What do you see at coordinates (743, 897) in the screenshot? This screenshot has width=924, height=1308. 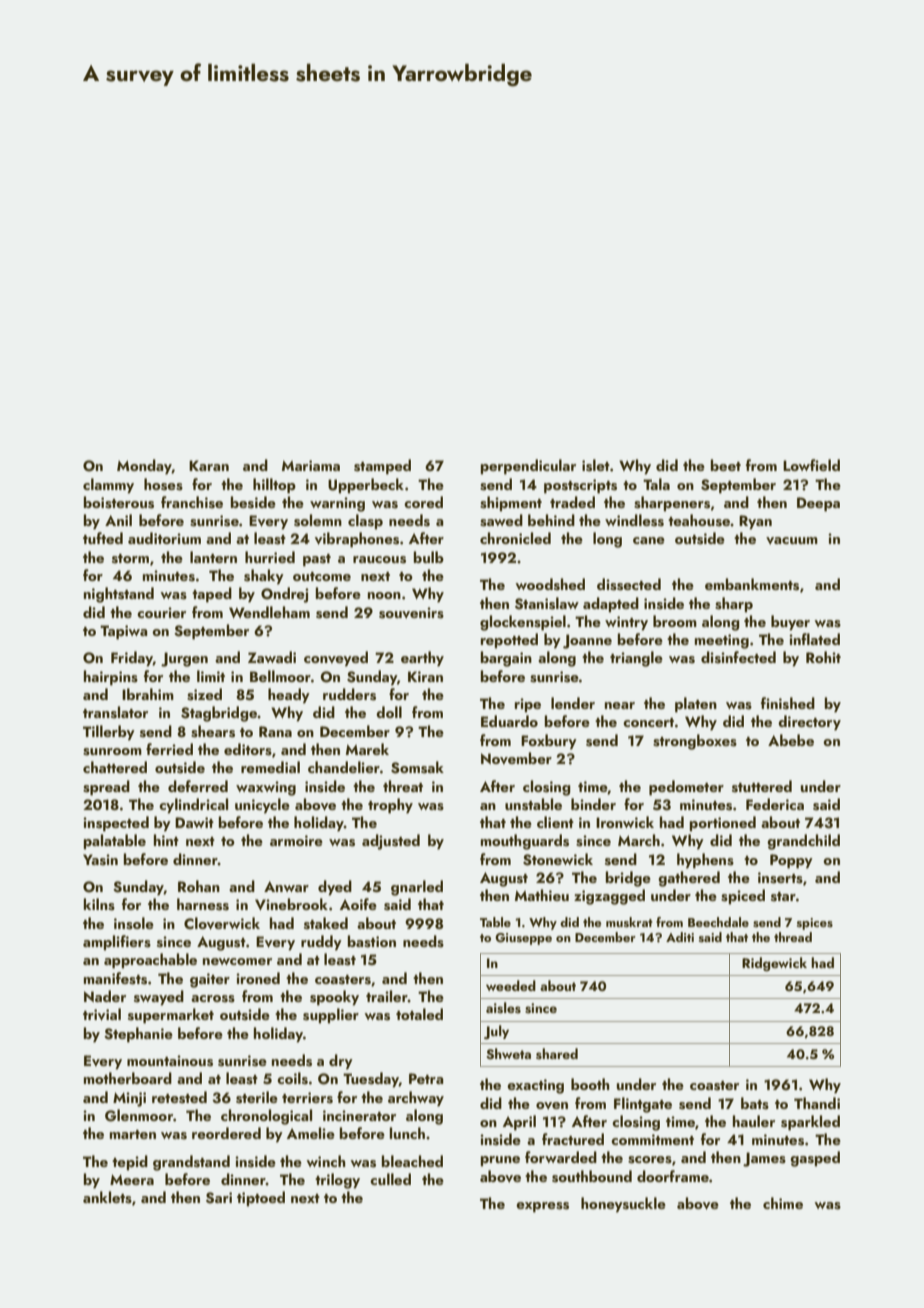 I see `spiced` at bounding box center [743, 897].
